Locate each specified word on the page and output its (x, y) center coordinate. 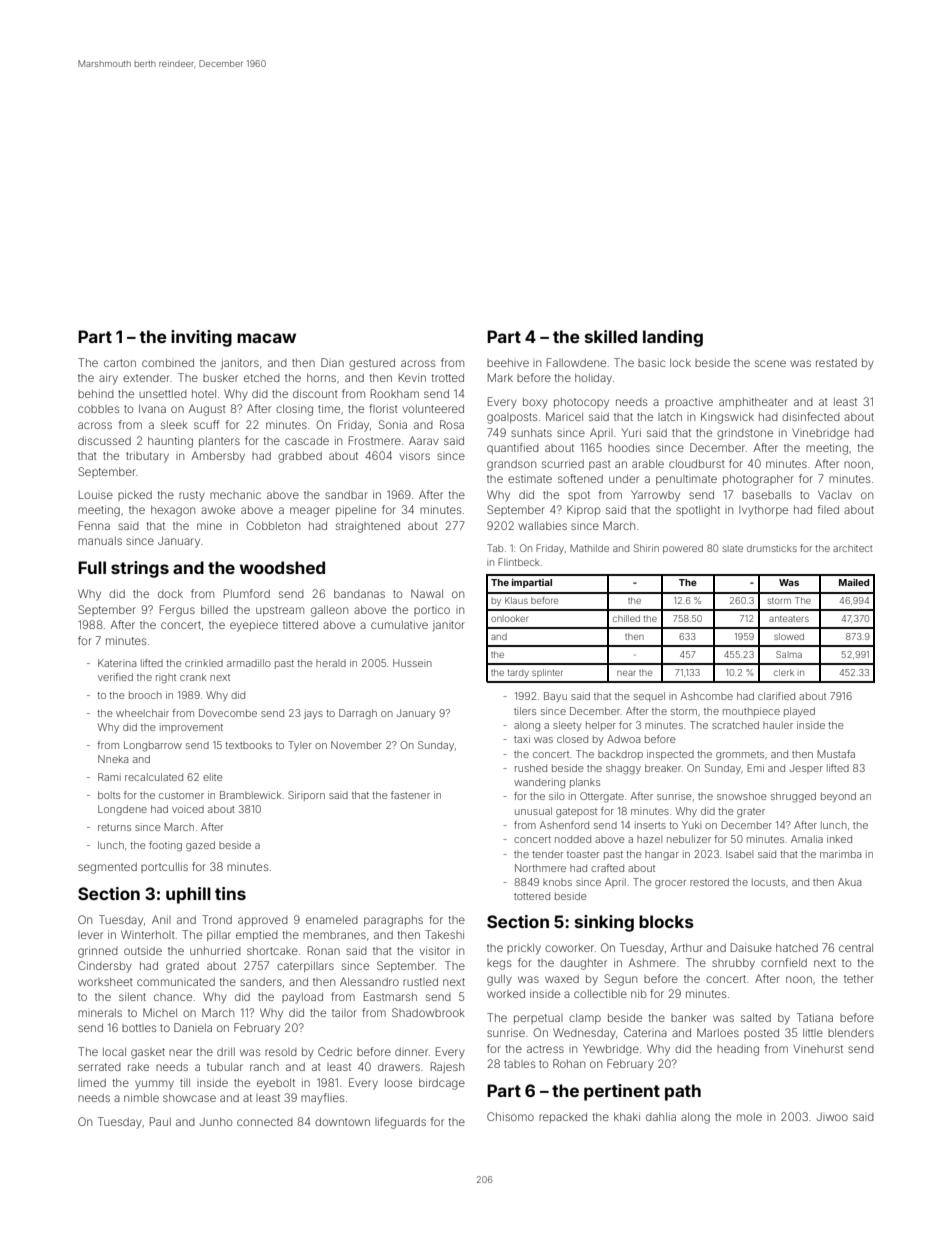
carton (120, 363)
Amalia (807, 839)
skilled (611, 336)
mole (749, 1117)
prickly (524, 949)
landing (673, 338)
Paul (160, 1121)
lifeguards (400, 1123)
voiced (188, 809)
